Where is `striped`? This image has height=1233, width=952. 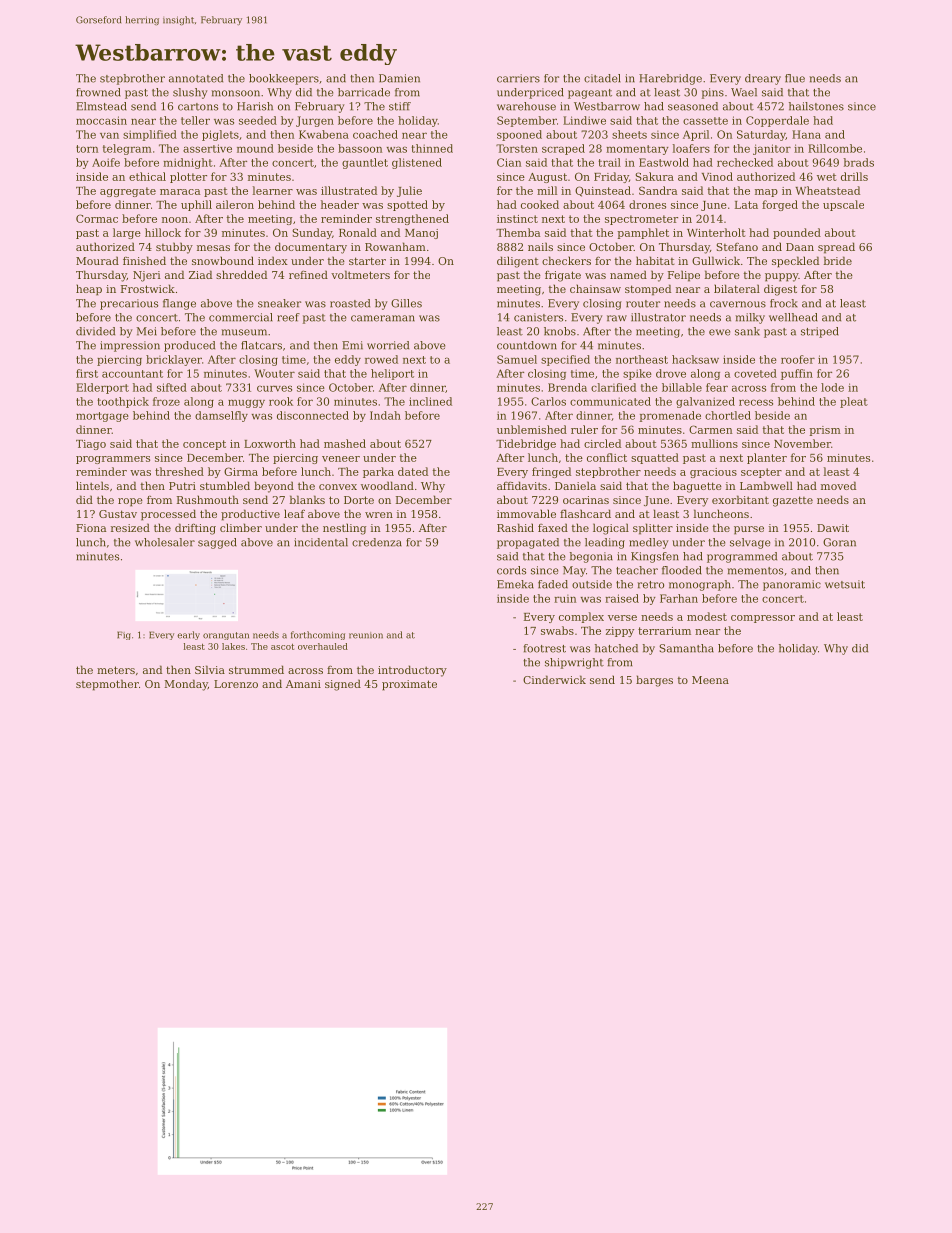 striped is located at coordinates (820, 332).
